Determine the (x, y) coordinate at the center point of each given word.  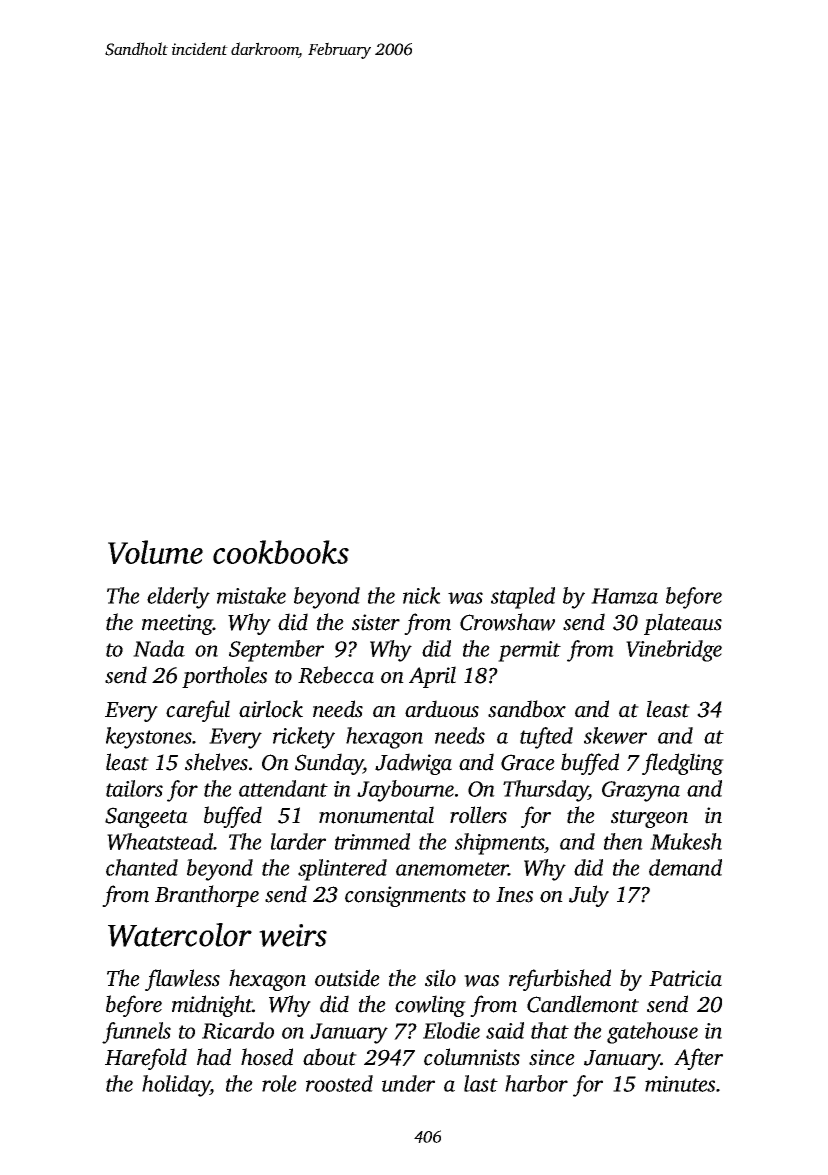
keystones (149, 738)
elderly (178, 598)
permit (529, 651)
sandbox (527, 709)
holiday (176, 1086)
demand (685, 867)
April (432, 677)
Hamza (624, 596)
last (481, 1083)
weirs (293, 935)
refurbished (560, 980)
